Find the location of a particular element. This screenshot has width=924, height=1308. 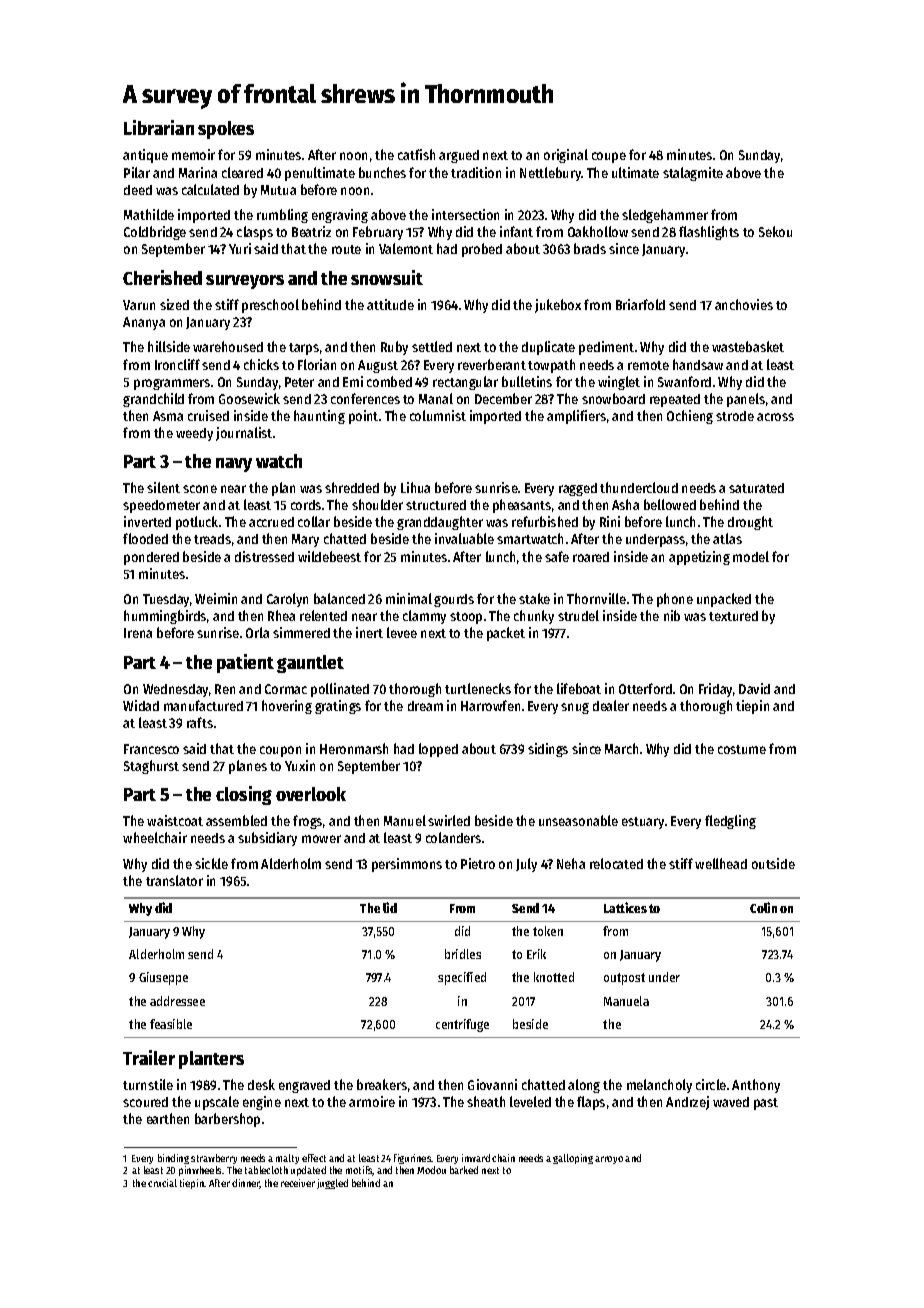

past is located at coordinates (766, 1104).
